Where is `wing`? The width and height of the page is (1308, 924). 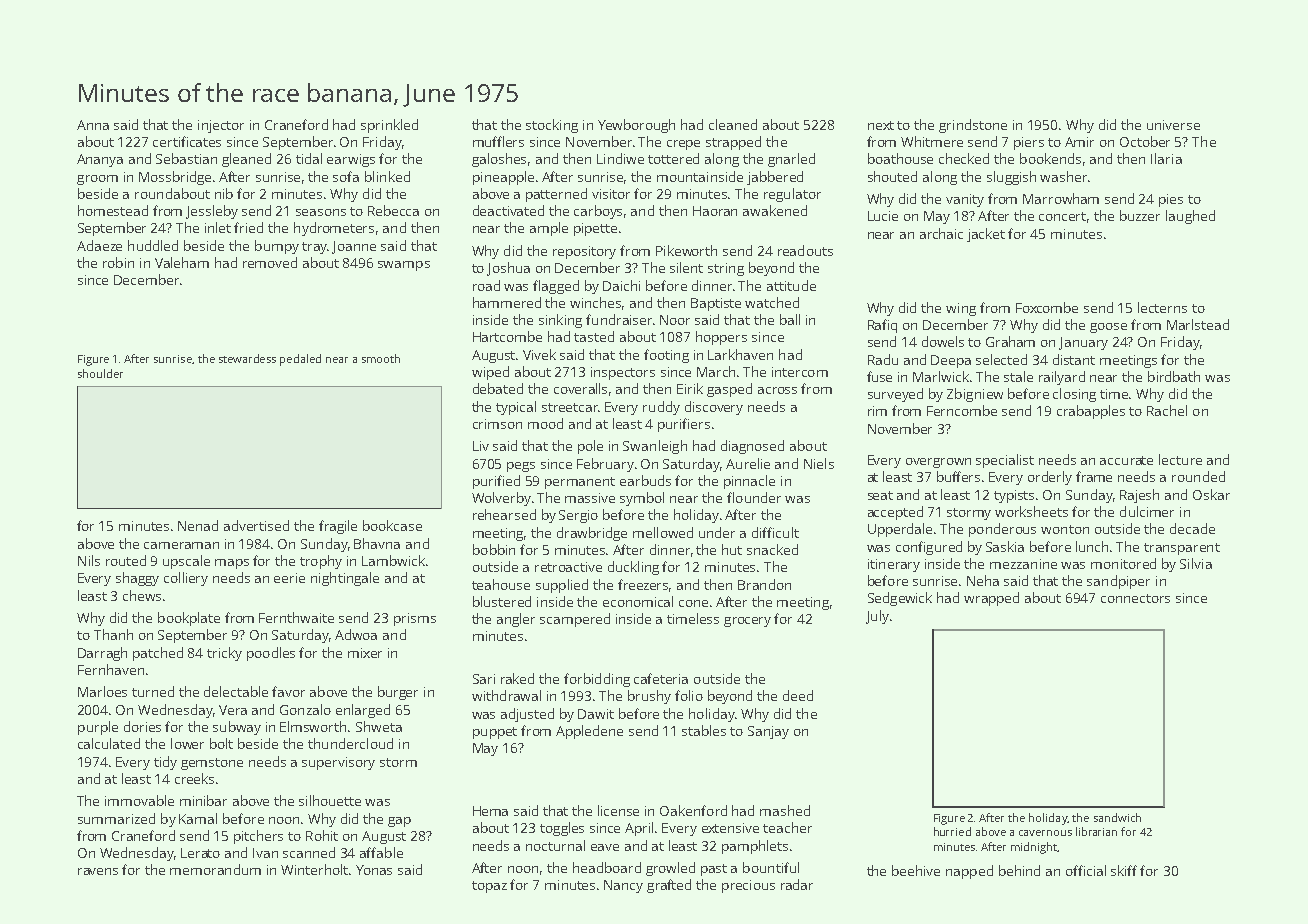
wing is located at coordinates (961, 309).
